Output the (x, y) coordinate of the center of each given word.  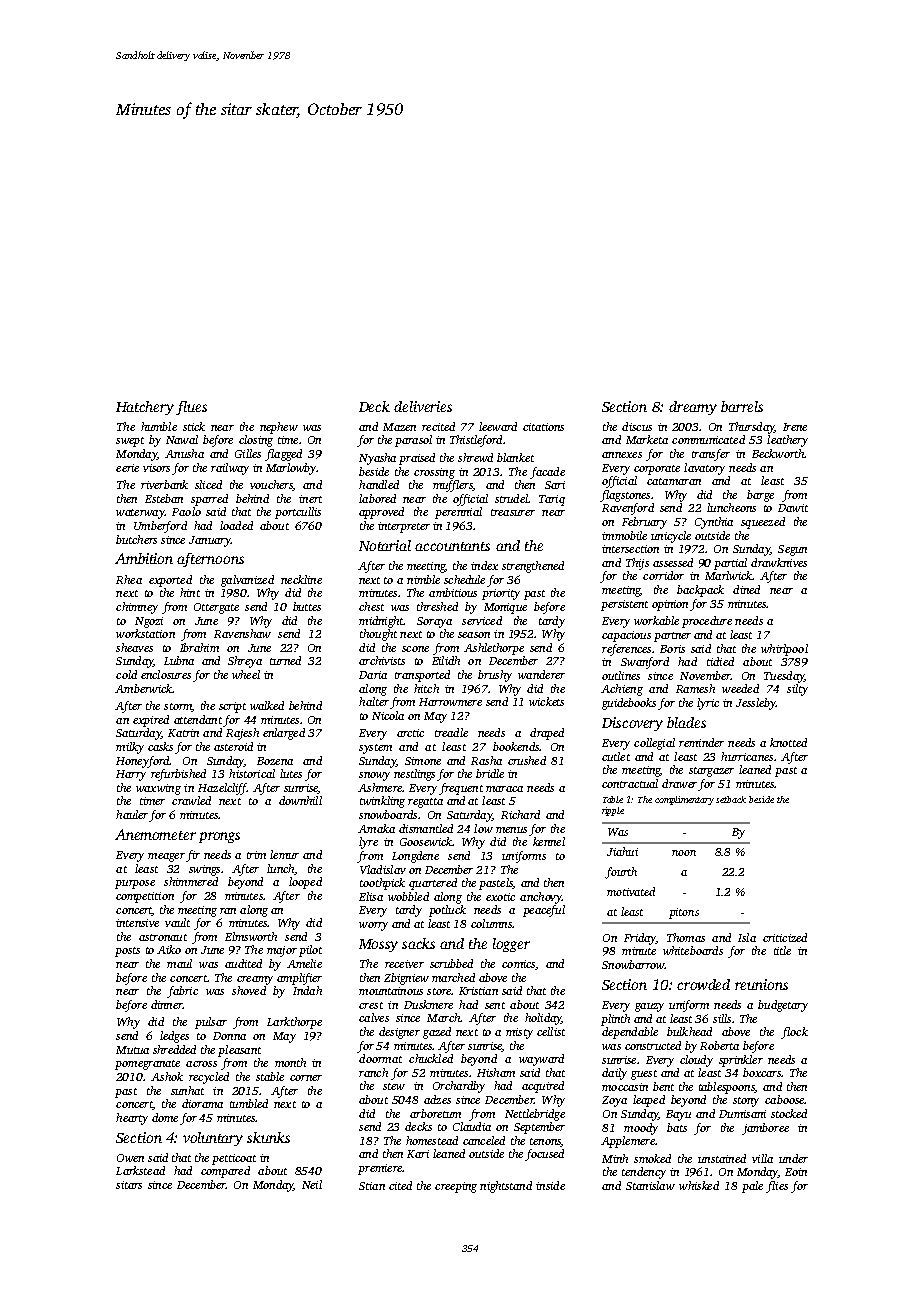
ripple (613, 811)
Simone (423, 761)
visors (156, 468)
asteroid (233, 746)
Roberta (719, 1045)
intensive (137, 923)
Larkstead (140, 1170)
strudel (511, 498)
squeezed (763, 523)
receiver (404, 964)
